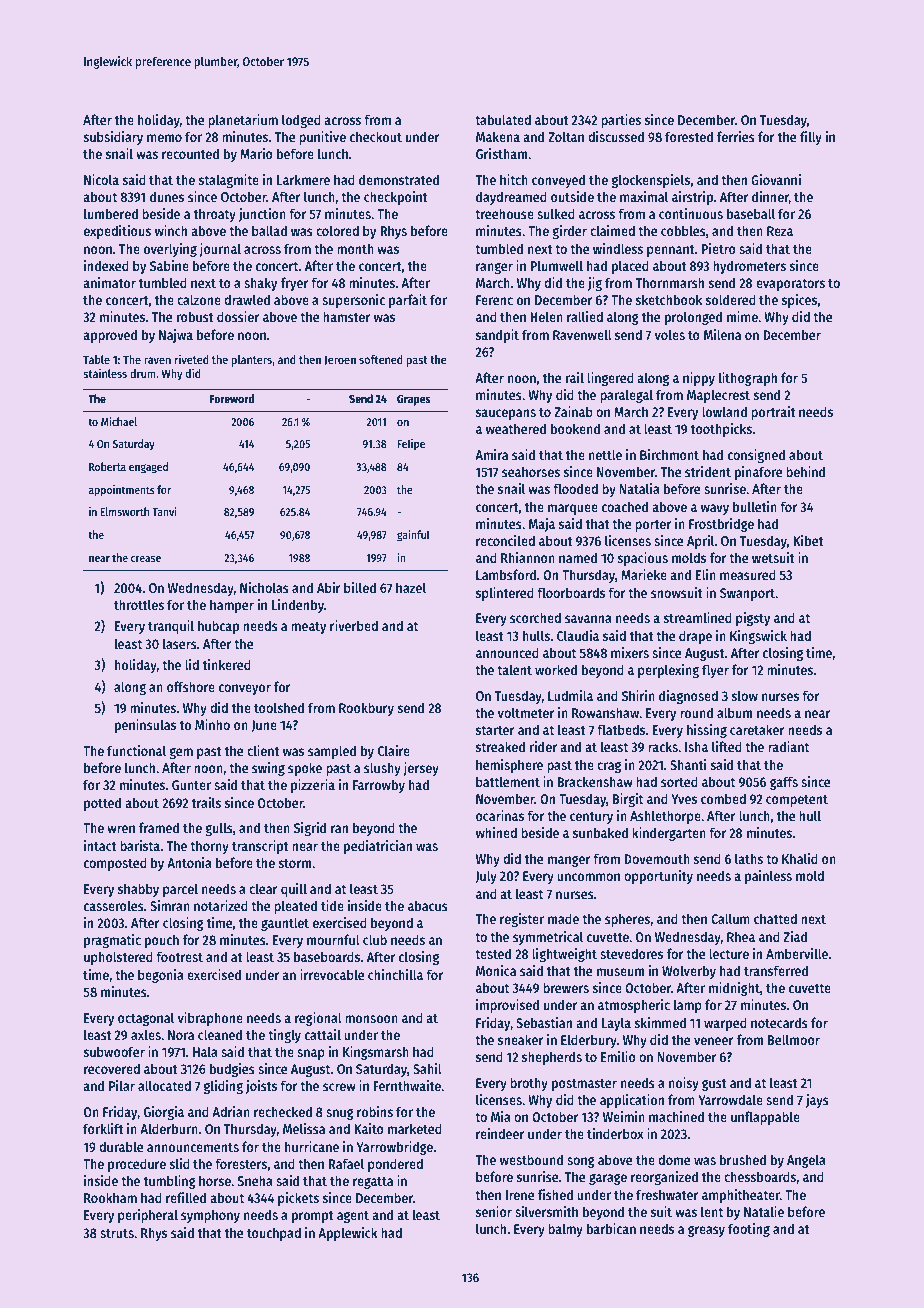  What do you see at coordinates (658, 877) in the screenshot?
I see `opportunity` at bounding box center [658, 877].
